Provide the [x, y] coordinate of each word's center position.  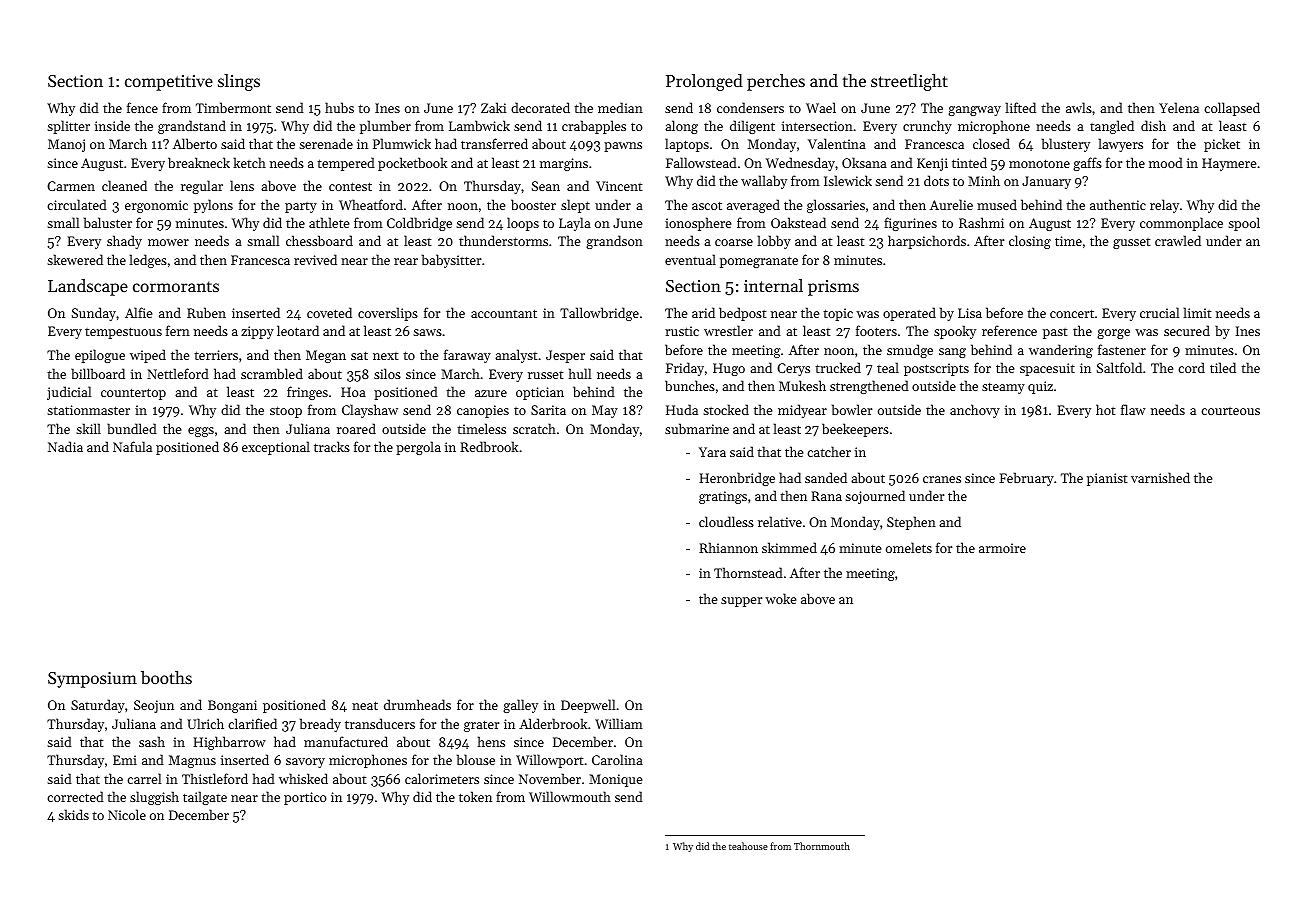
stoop [286, 412]
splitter [68, 127]
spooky [955, 332]
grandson [614, 242]
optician [540, 393]
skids [73, 814]
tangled [1112, 127]
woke [780, 598]
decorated [540, 107]
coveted [329, 312]
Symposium [92, 680]
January [1046, 182]
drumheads [417, 704]
